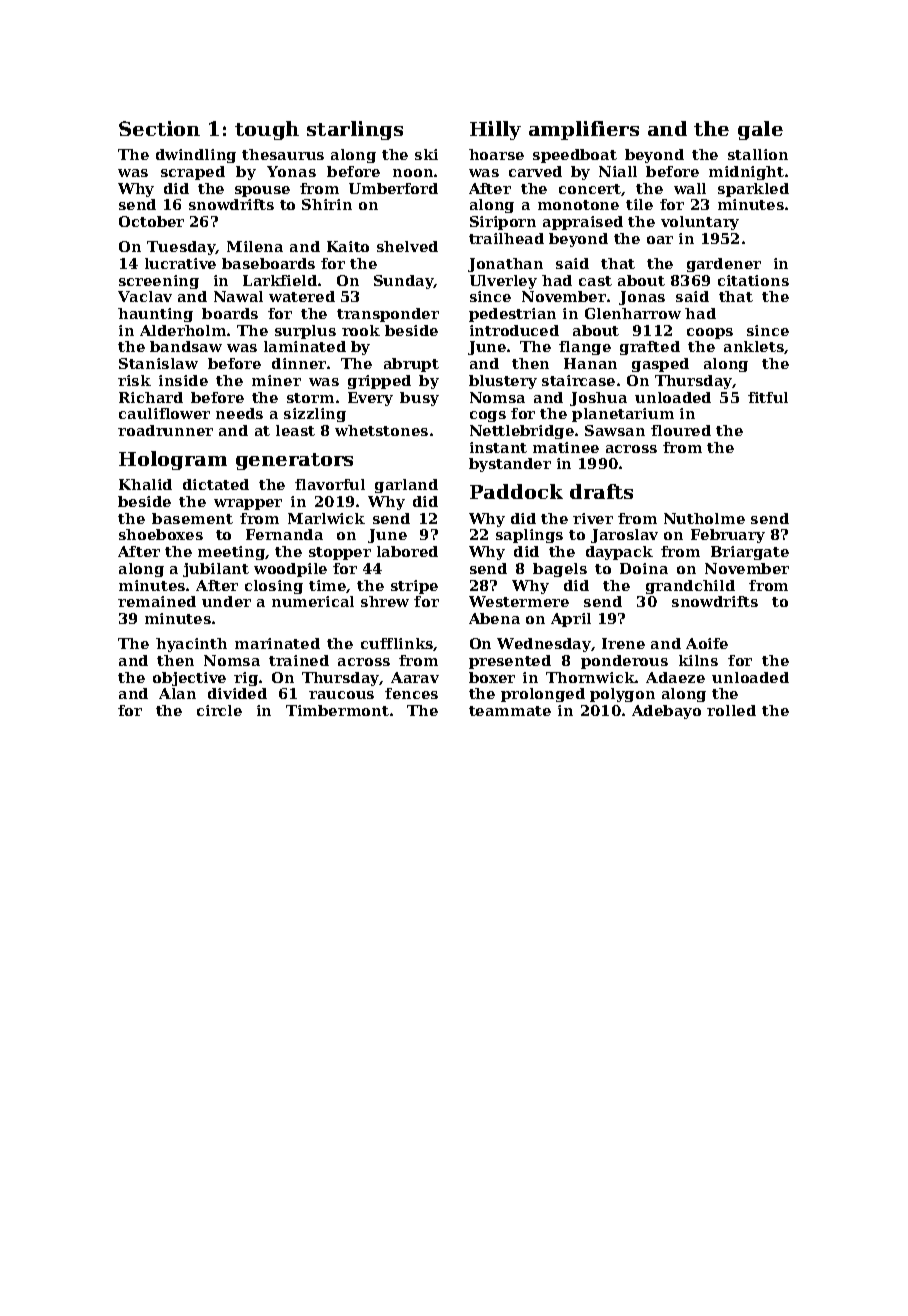  Describe the element at coordinates (583, 223) in the image. I see `appraised` at that location.
